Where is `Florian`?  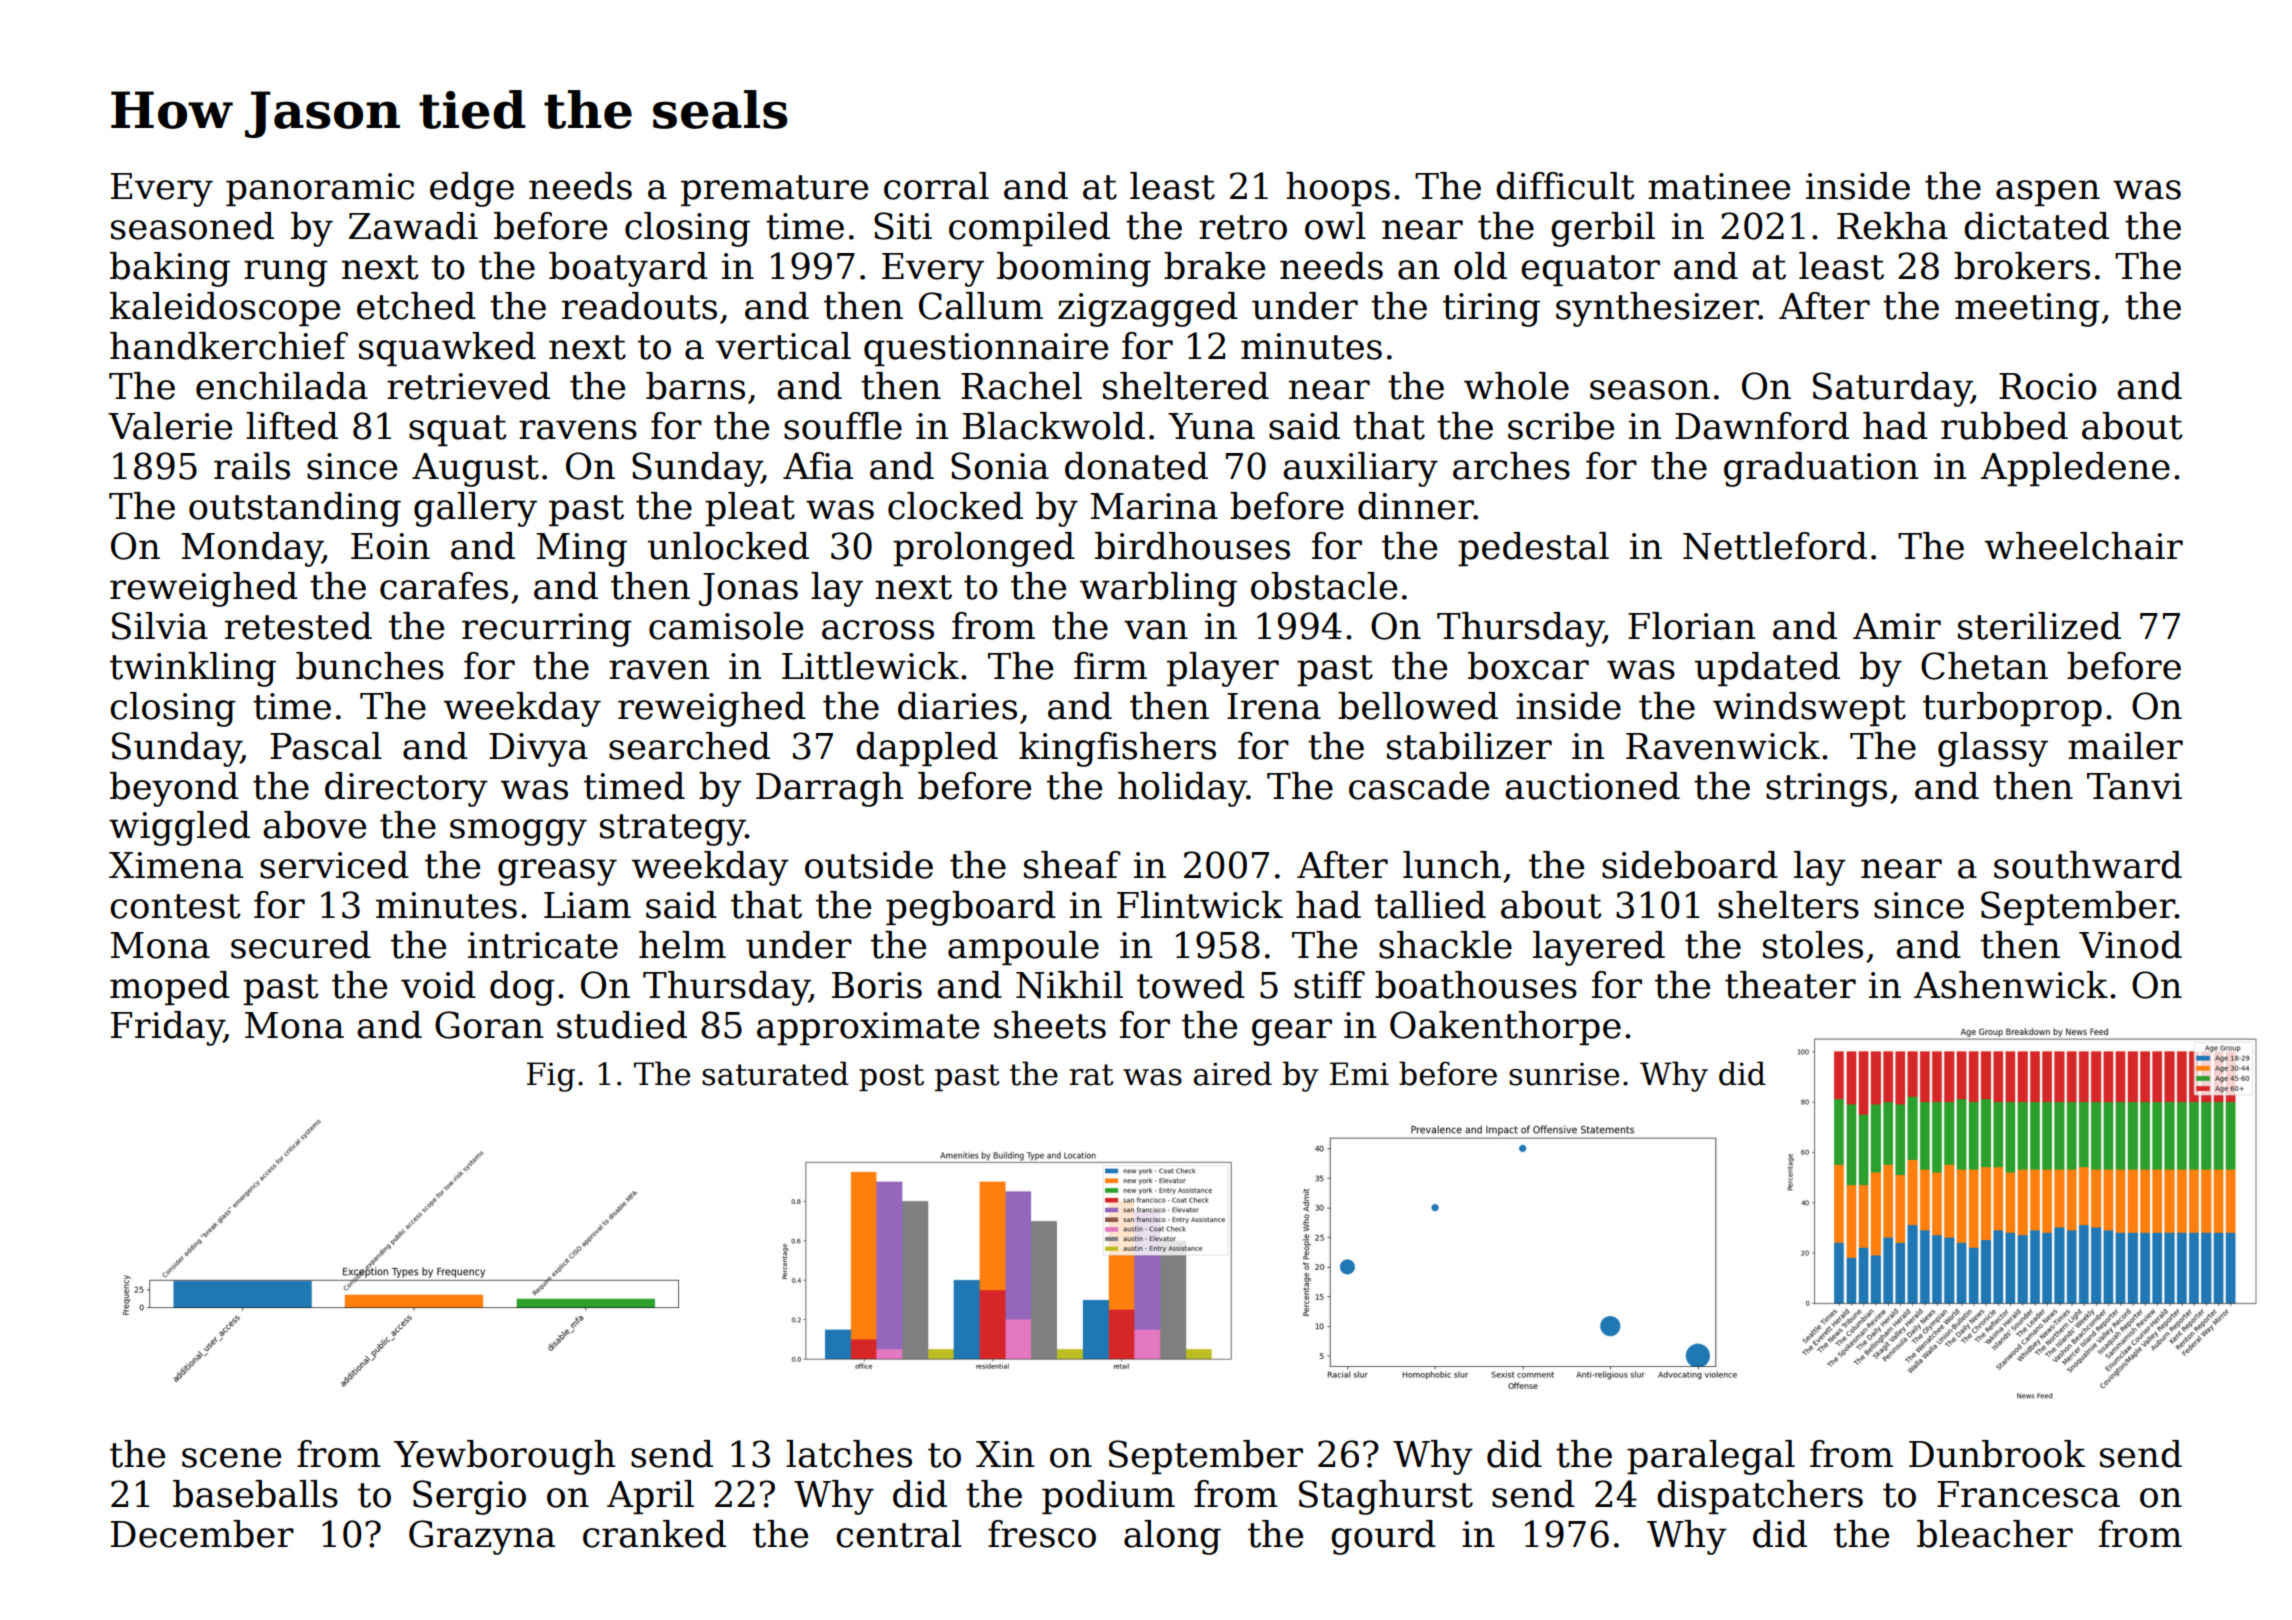 Florian is located at coordinates (1691, 626).
